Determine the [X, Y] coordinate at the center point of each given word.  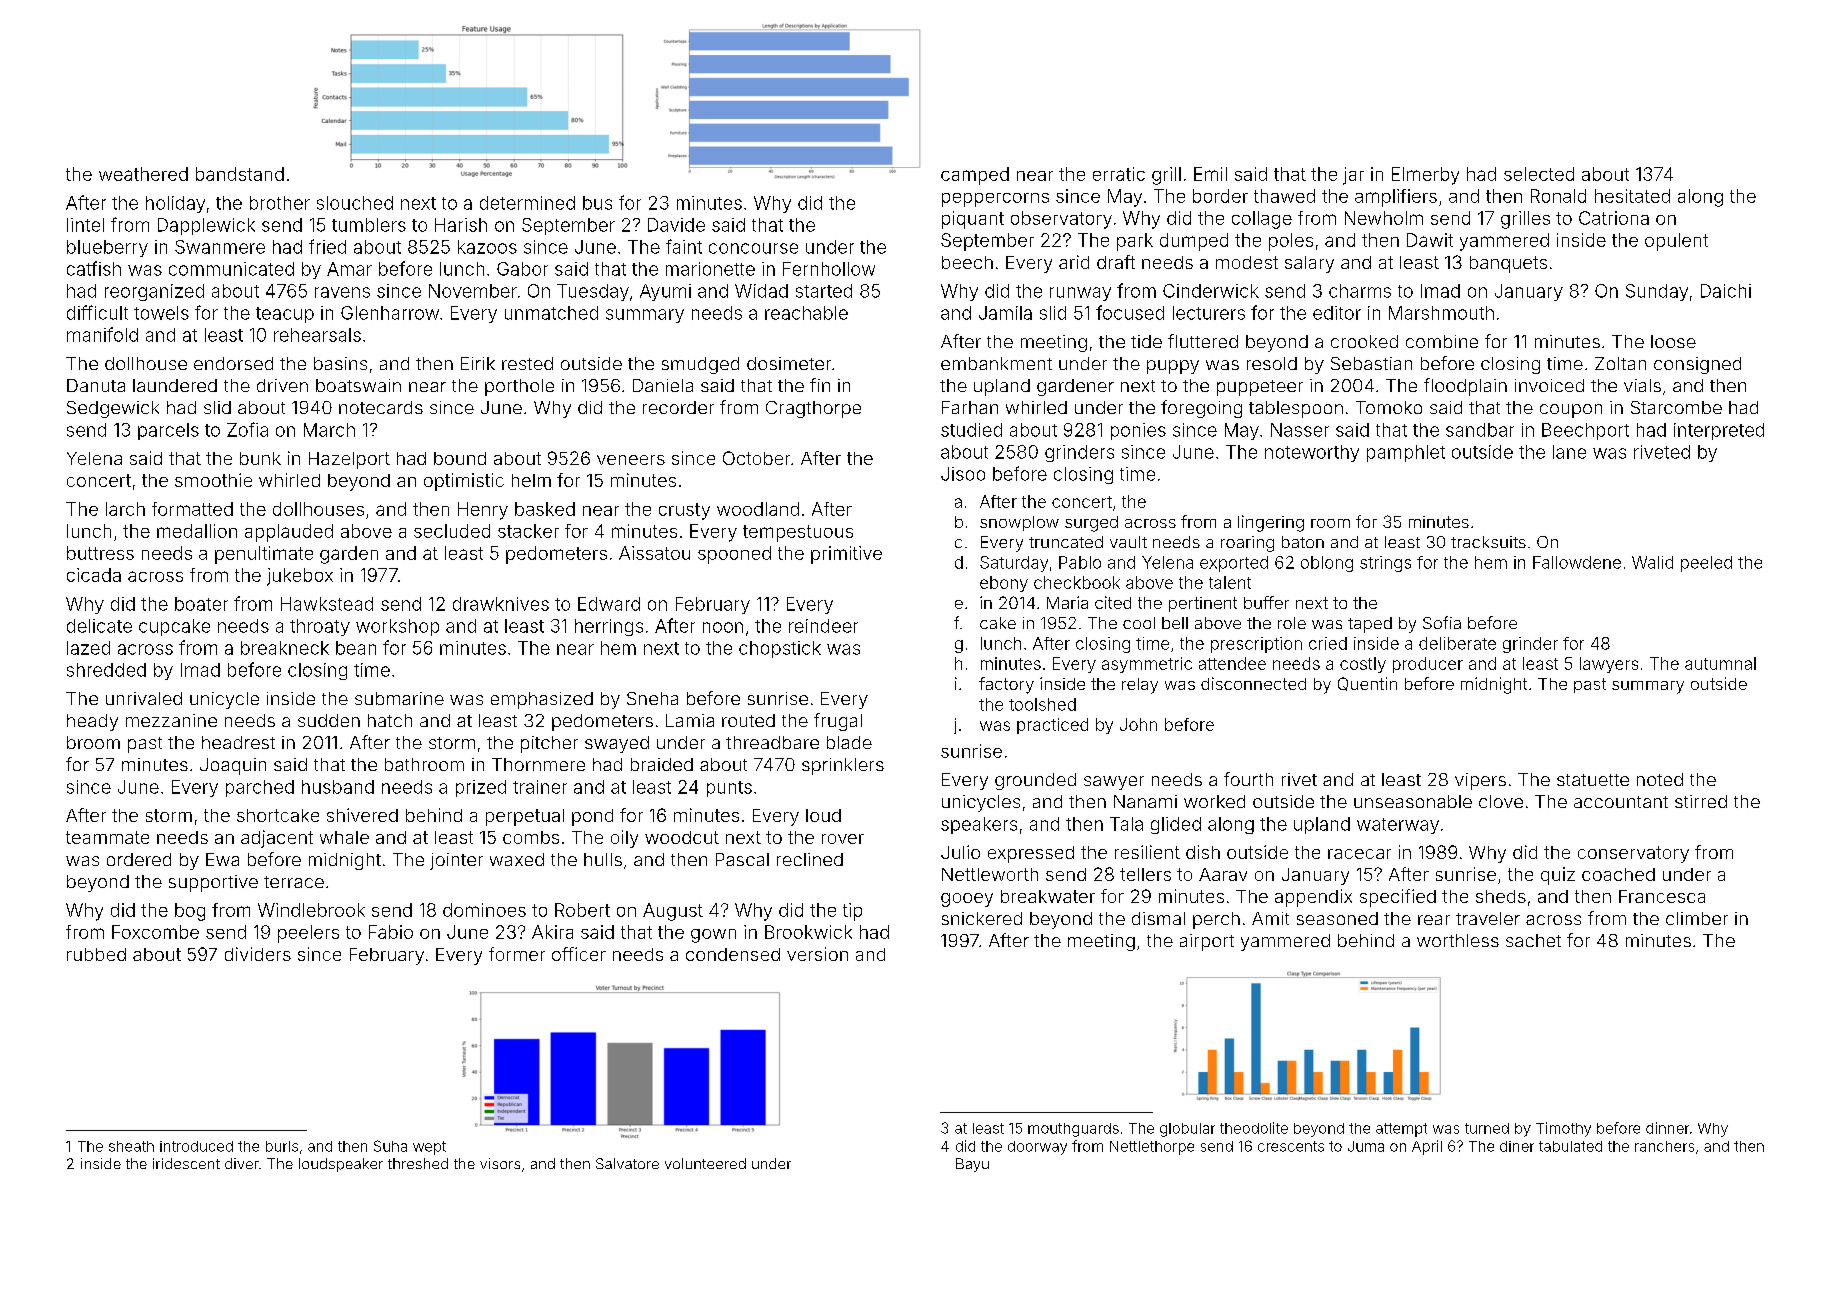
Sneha [652, 698]
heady [92, 722]
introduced [196, 1146]
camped [975, 176]
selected [1539, 174]
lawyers [1609, 665]
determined [527, 203]
